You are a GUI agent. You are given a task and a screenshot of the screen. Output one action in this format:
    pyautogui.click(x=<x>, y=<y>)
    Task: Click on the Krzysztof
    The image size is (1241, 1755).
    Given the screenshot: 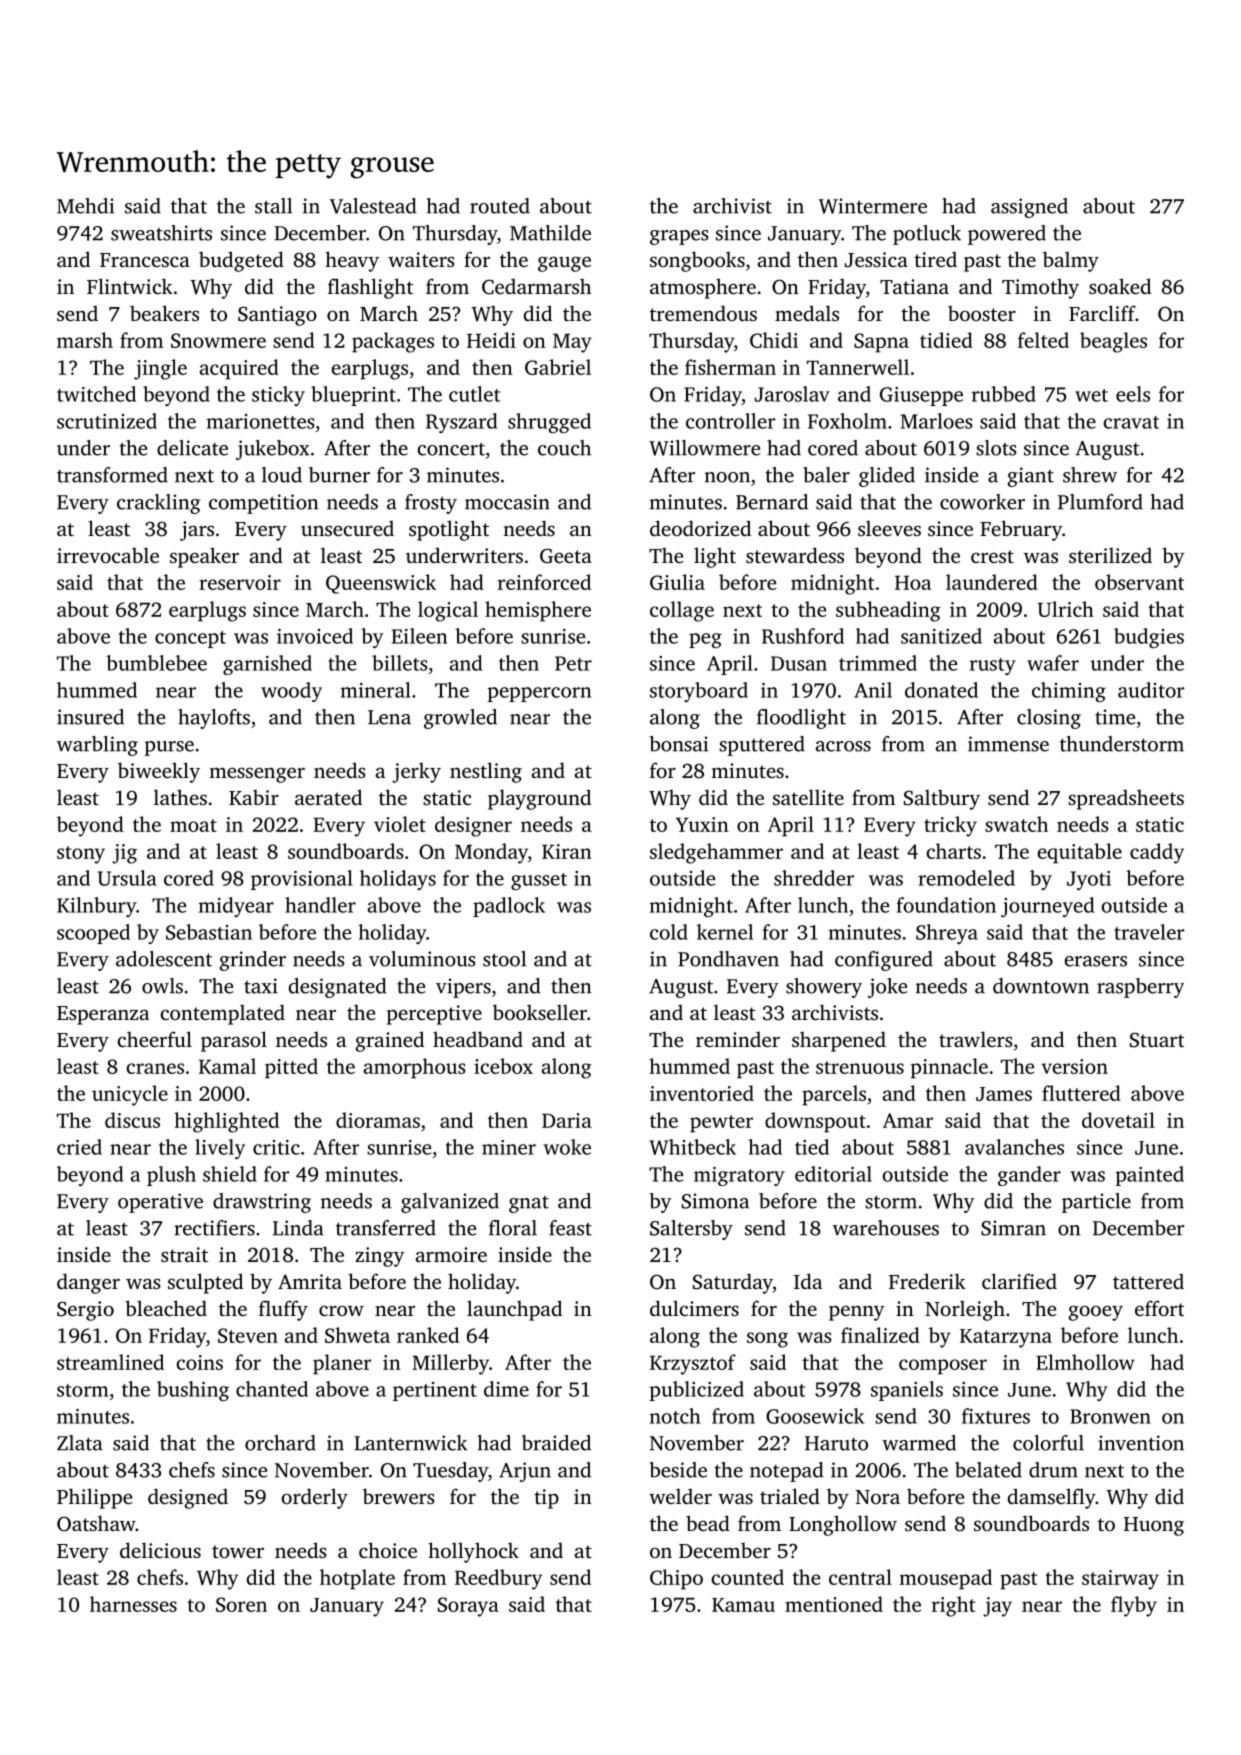 What is the action you would take?
    pyautogui.click(x=693, y=1364)
